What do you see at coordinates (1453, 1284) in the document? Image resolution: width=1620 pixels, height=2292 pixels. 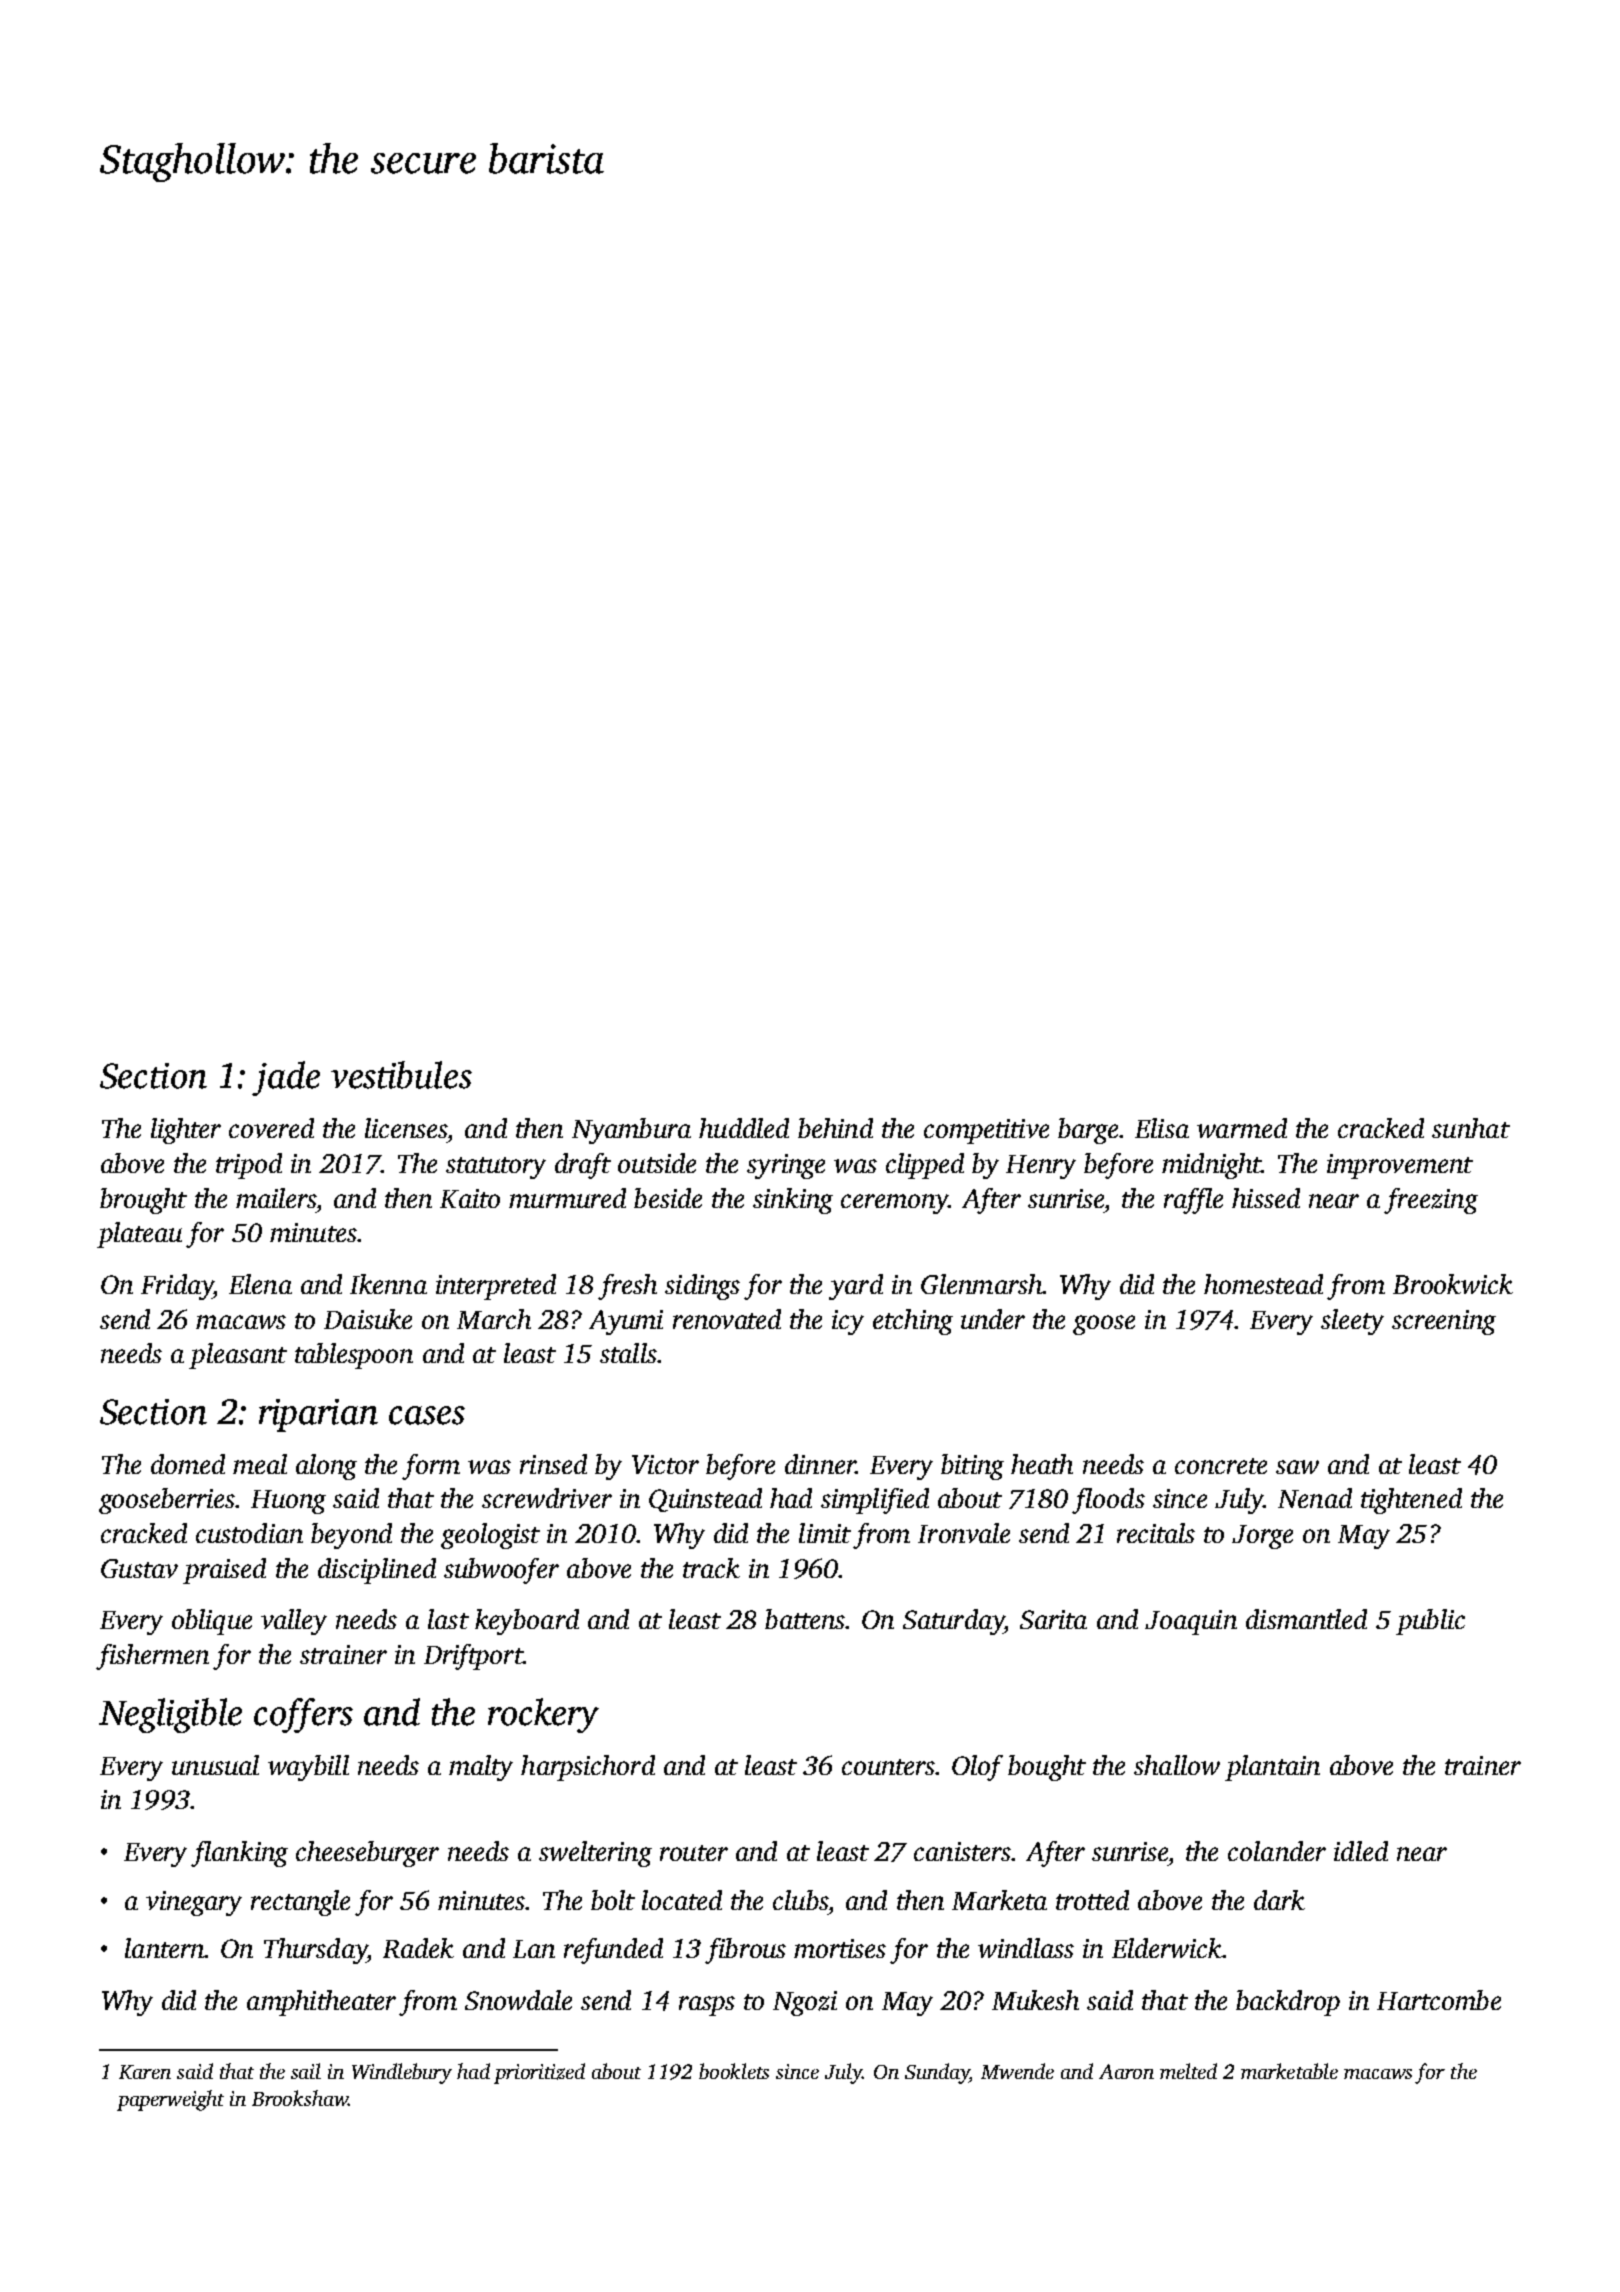 I see `Brookwick` at bounding box center [1453, 1284].
